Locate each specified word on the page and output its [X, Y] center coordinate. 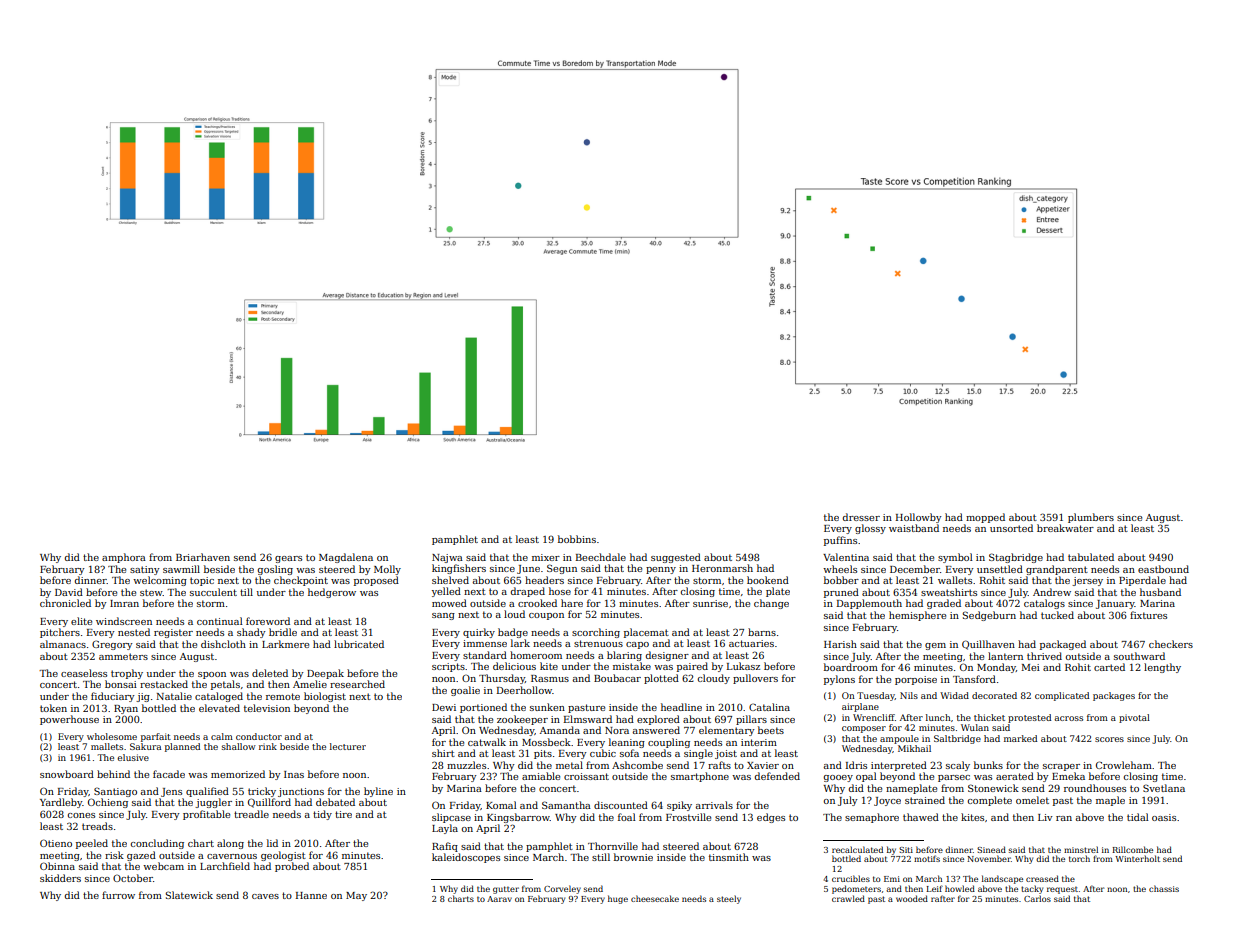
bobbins [577, 539]
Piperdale [1142, 581]
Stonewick [993, 788]
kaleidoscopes [466, 858]
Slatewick [189, 895]
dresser [861, 517]
